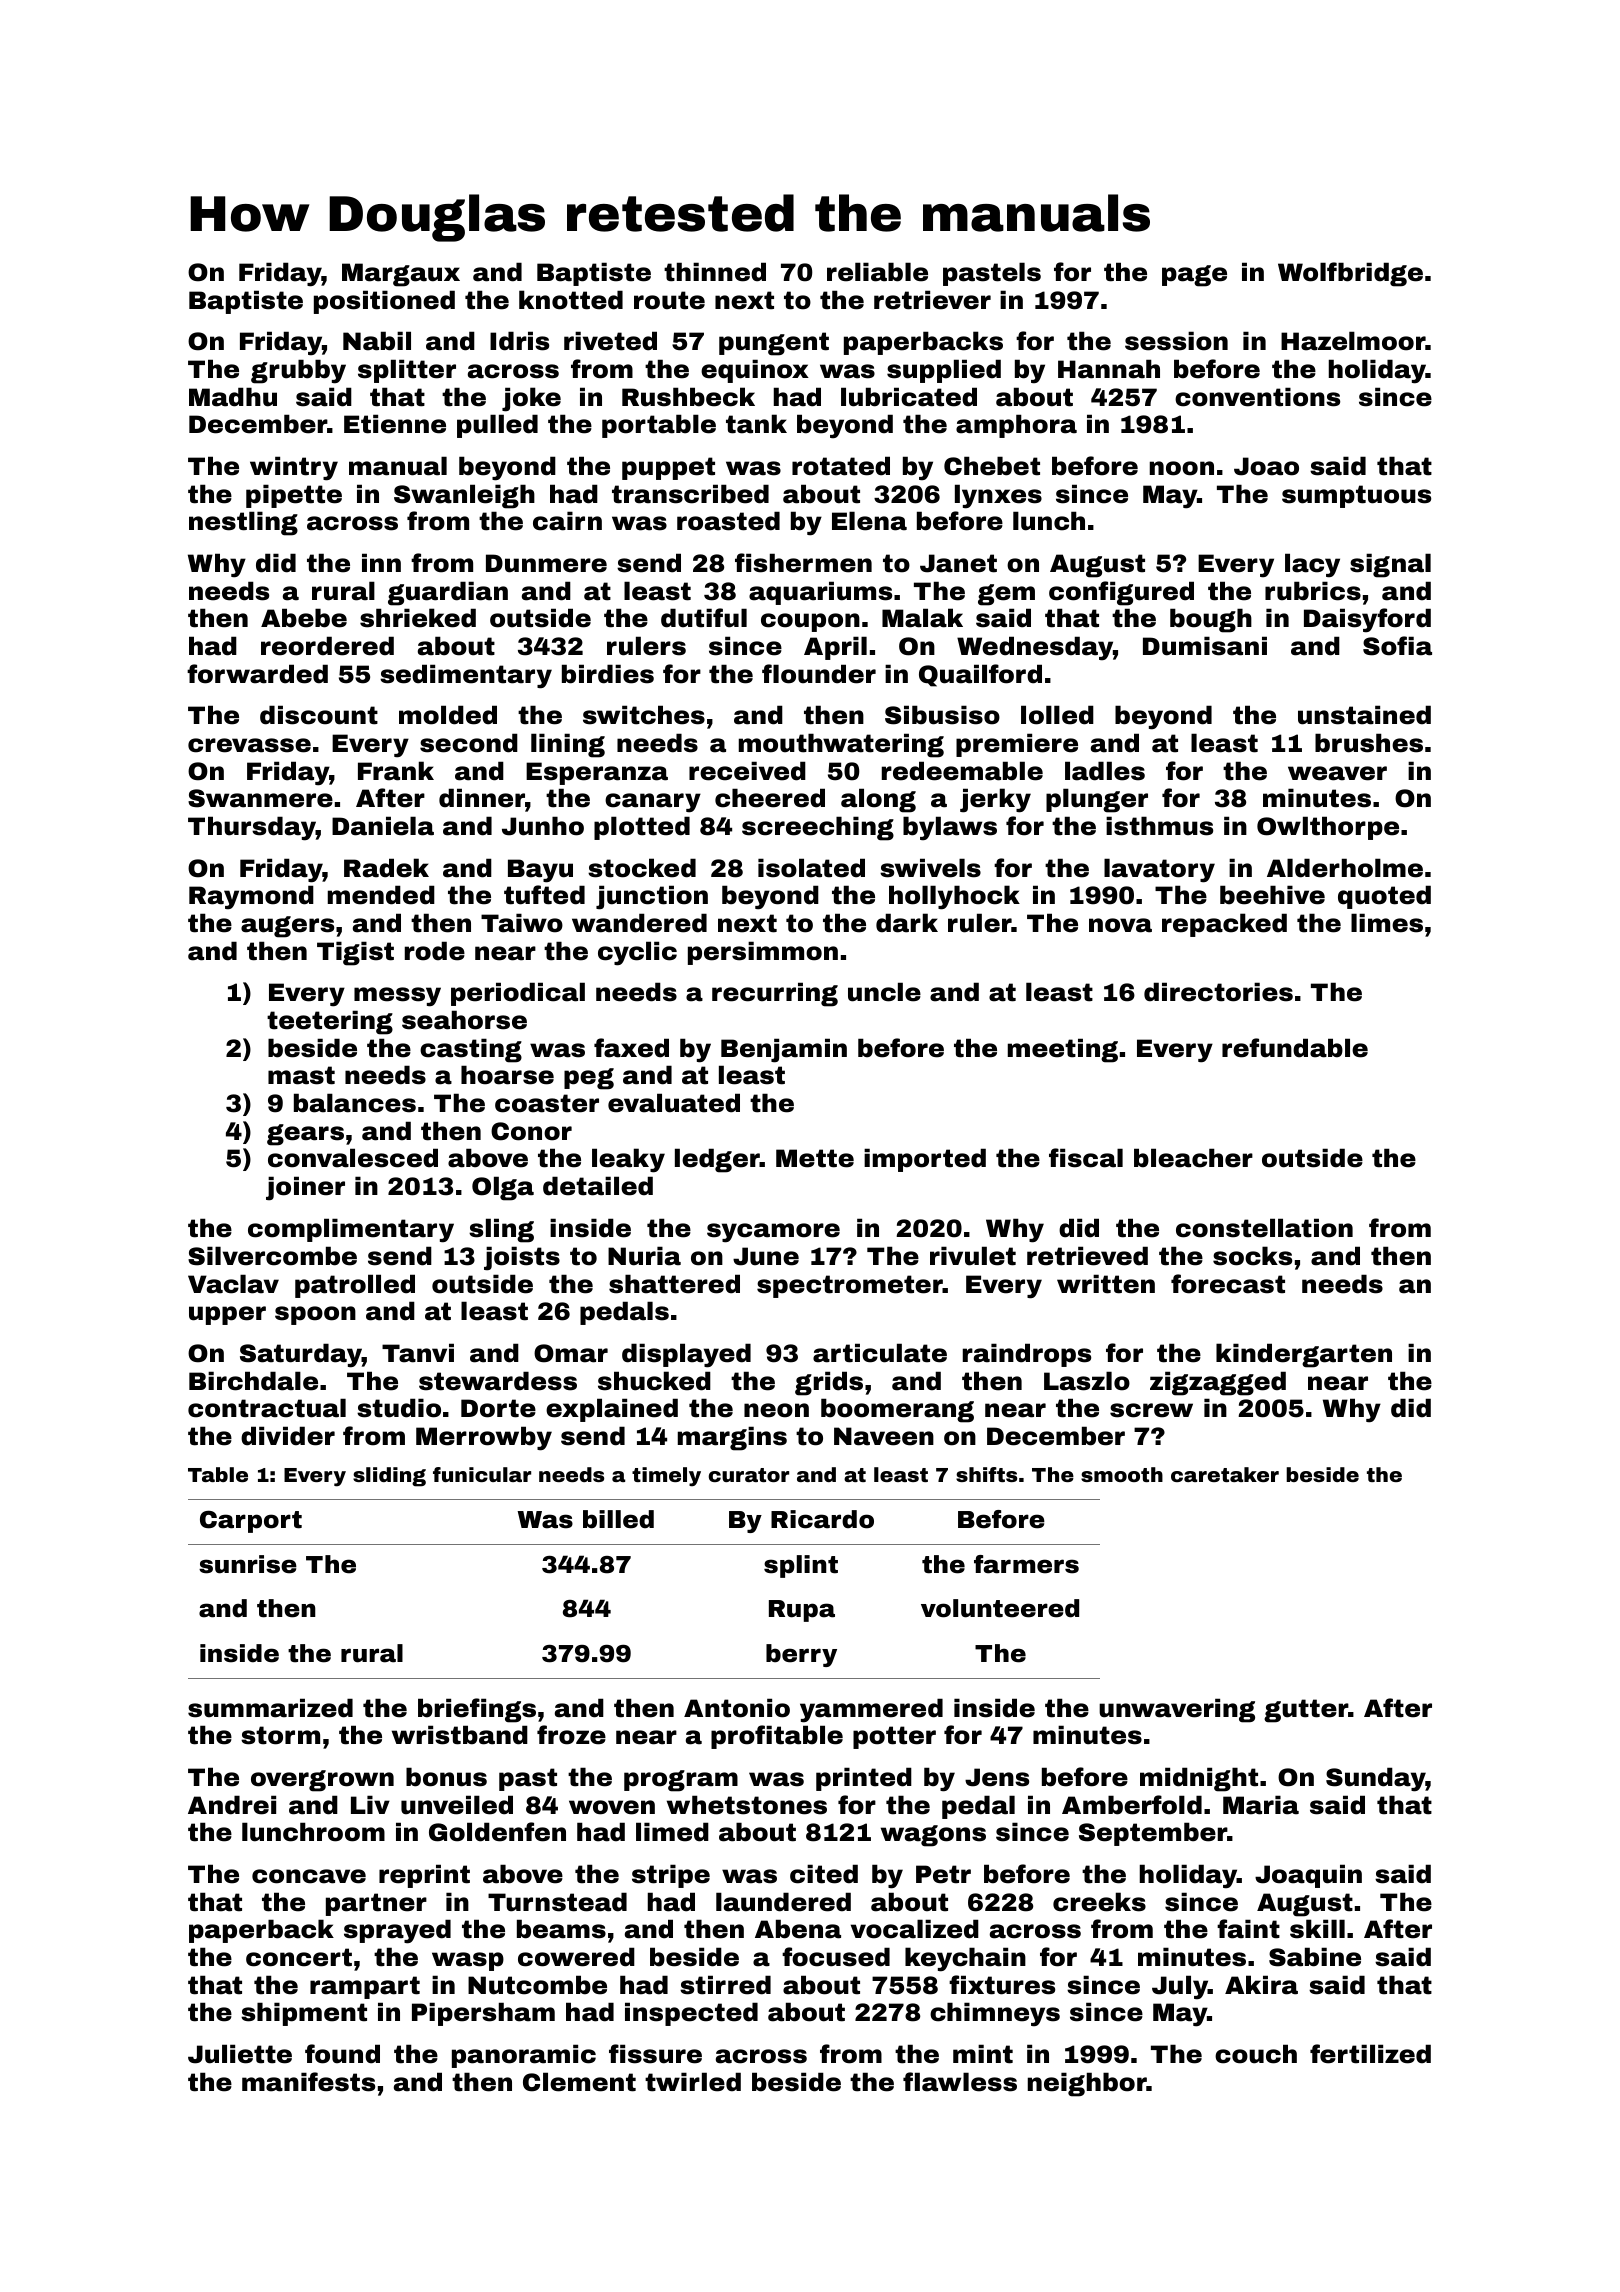  Describe the element at coordinates (841, 466) in the screenshot. I see `rotated` at that location.
